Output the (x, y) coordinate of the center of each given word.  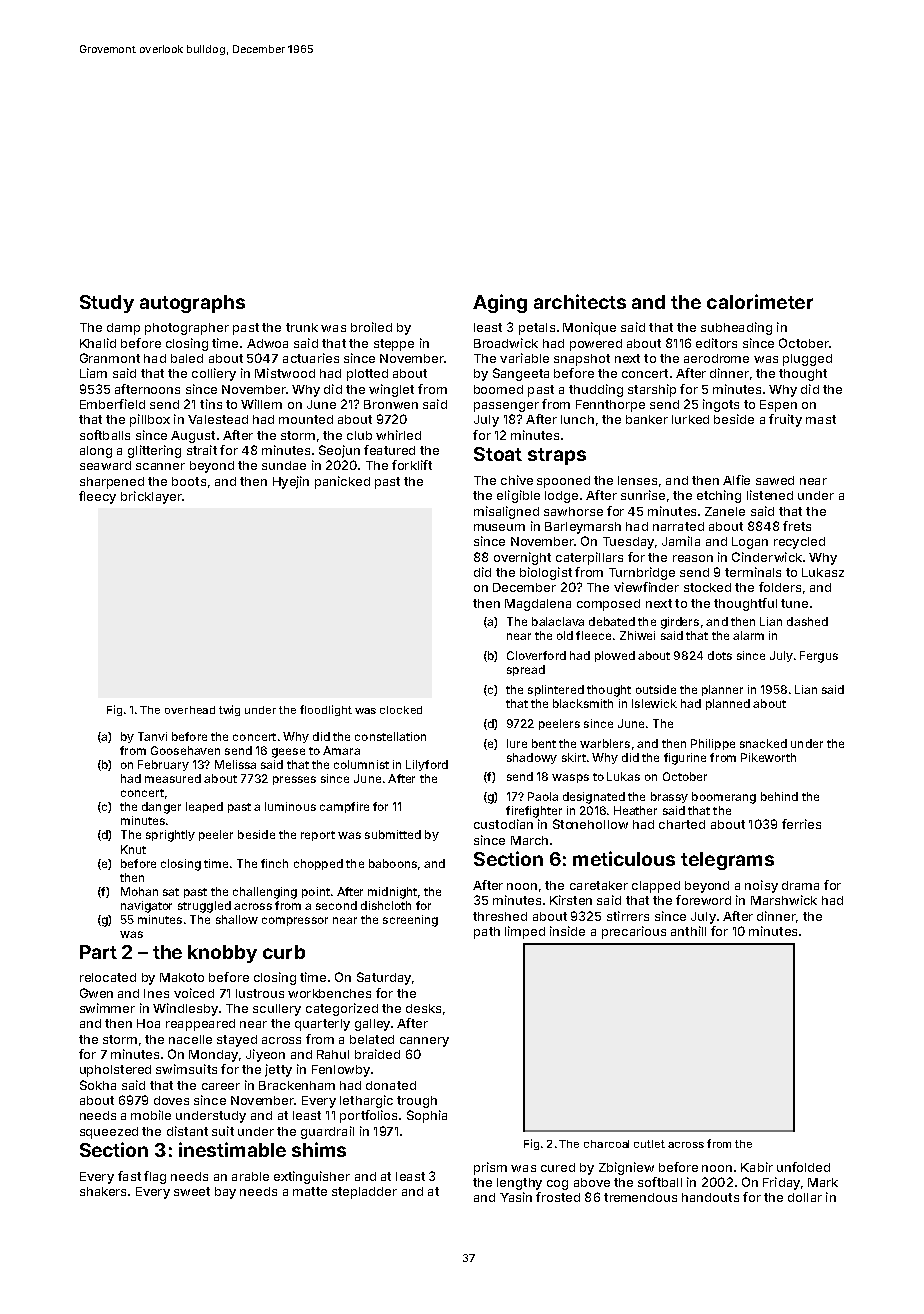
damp (123, 329)
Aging (500, 303)
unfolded (803, 1167)
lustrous (260, 993)
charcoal (606, 1144)
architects (580, 301)
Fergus (819, 657)
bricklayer (151, 497)
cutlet (649, 1144)
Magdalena (538, 605)
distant (187, 1131)
